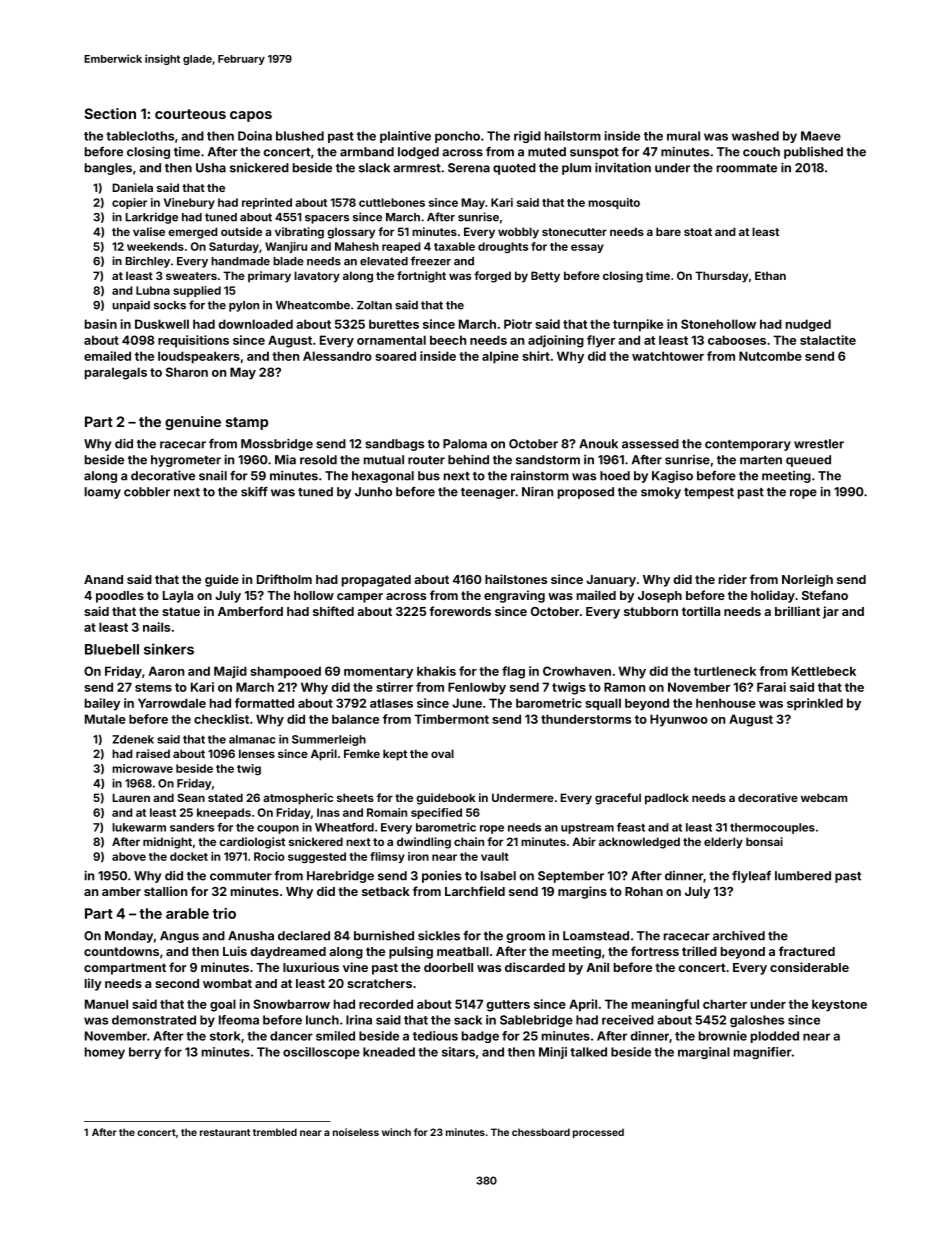  Describe the element at coordinates (121, 951) in the screenshot. I see `countdowns` at that location.
